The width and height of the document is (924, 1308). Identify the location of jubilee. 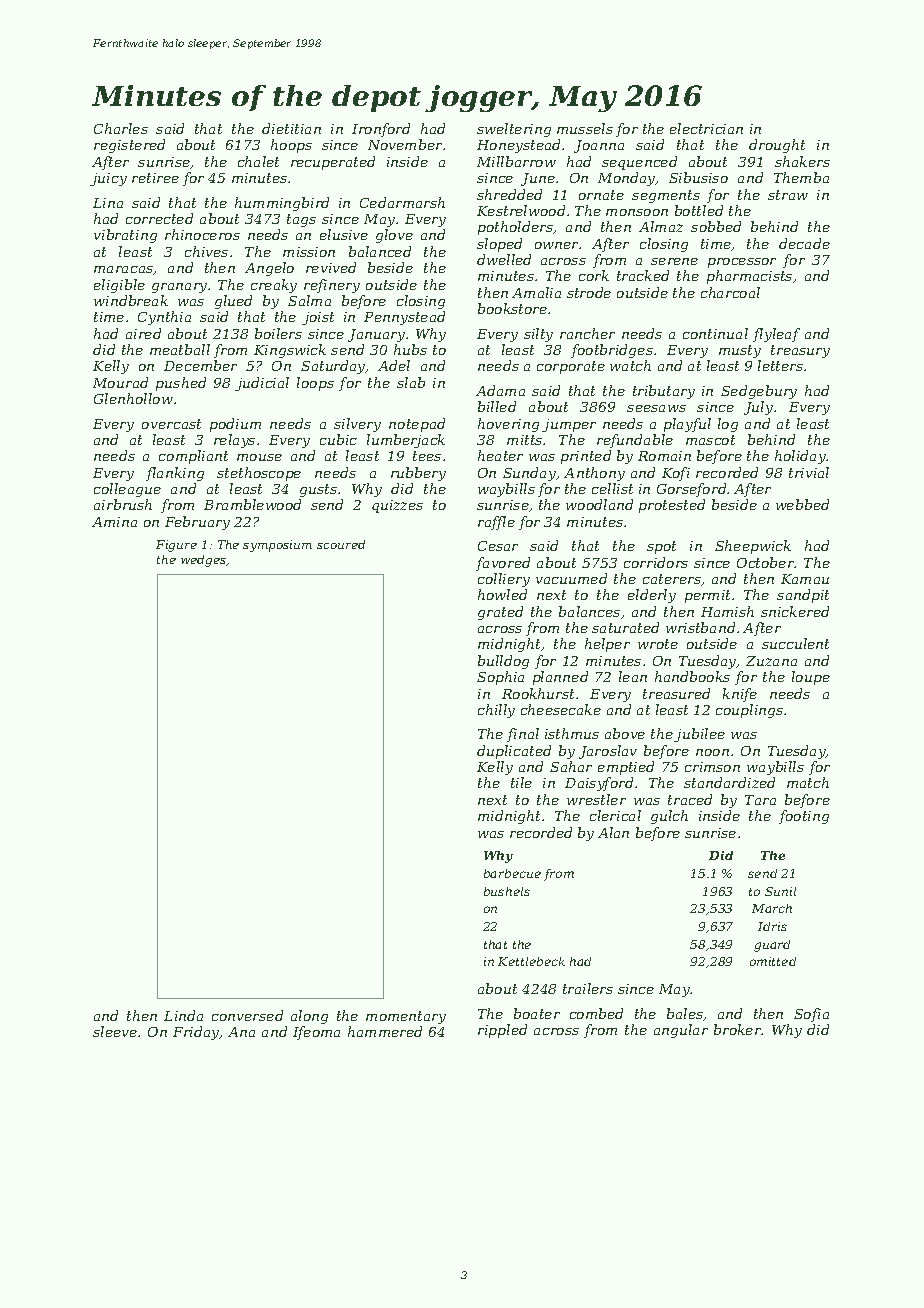
(699, 735).
